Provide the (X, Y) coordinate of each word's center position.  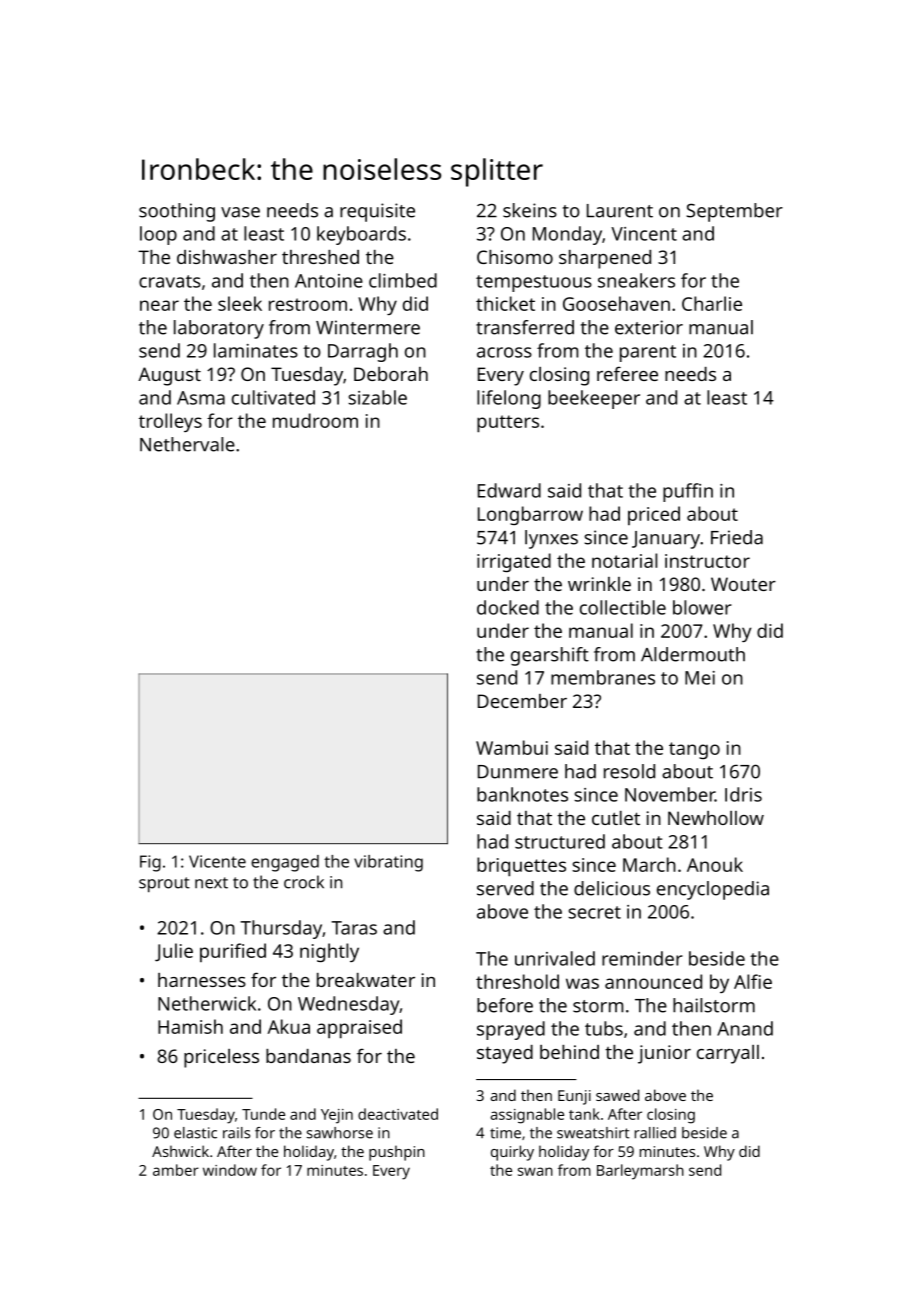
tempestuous (534, 283)
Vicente (217, 861)
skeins (530, 210)
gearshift (550, 656)
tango (694, 750)
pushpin (397, 1153)
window (230, 1170)
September (734, 212)
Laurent (620, 211)
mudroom (315, 420)
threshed (320, 257)
